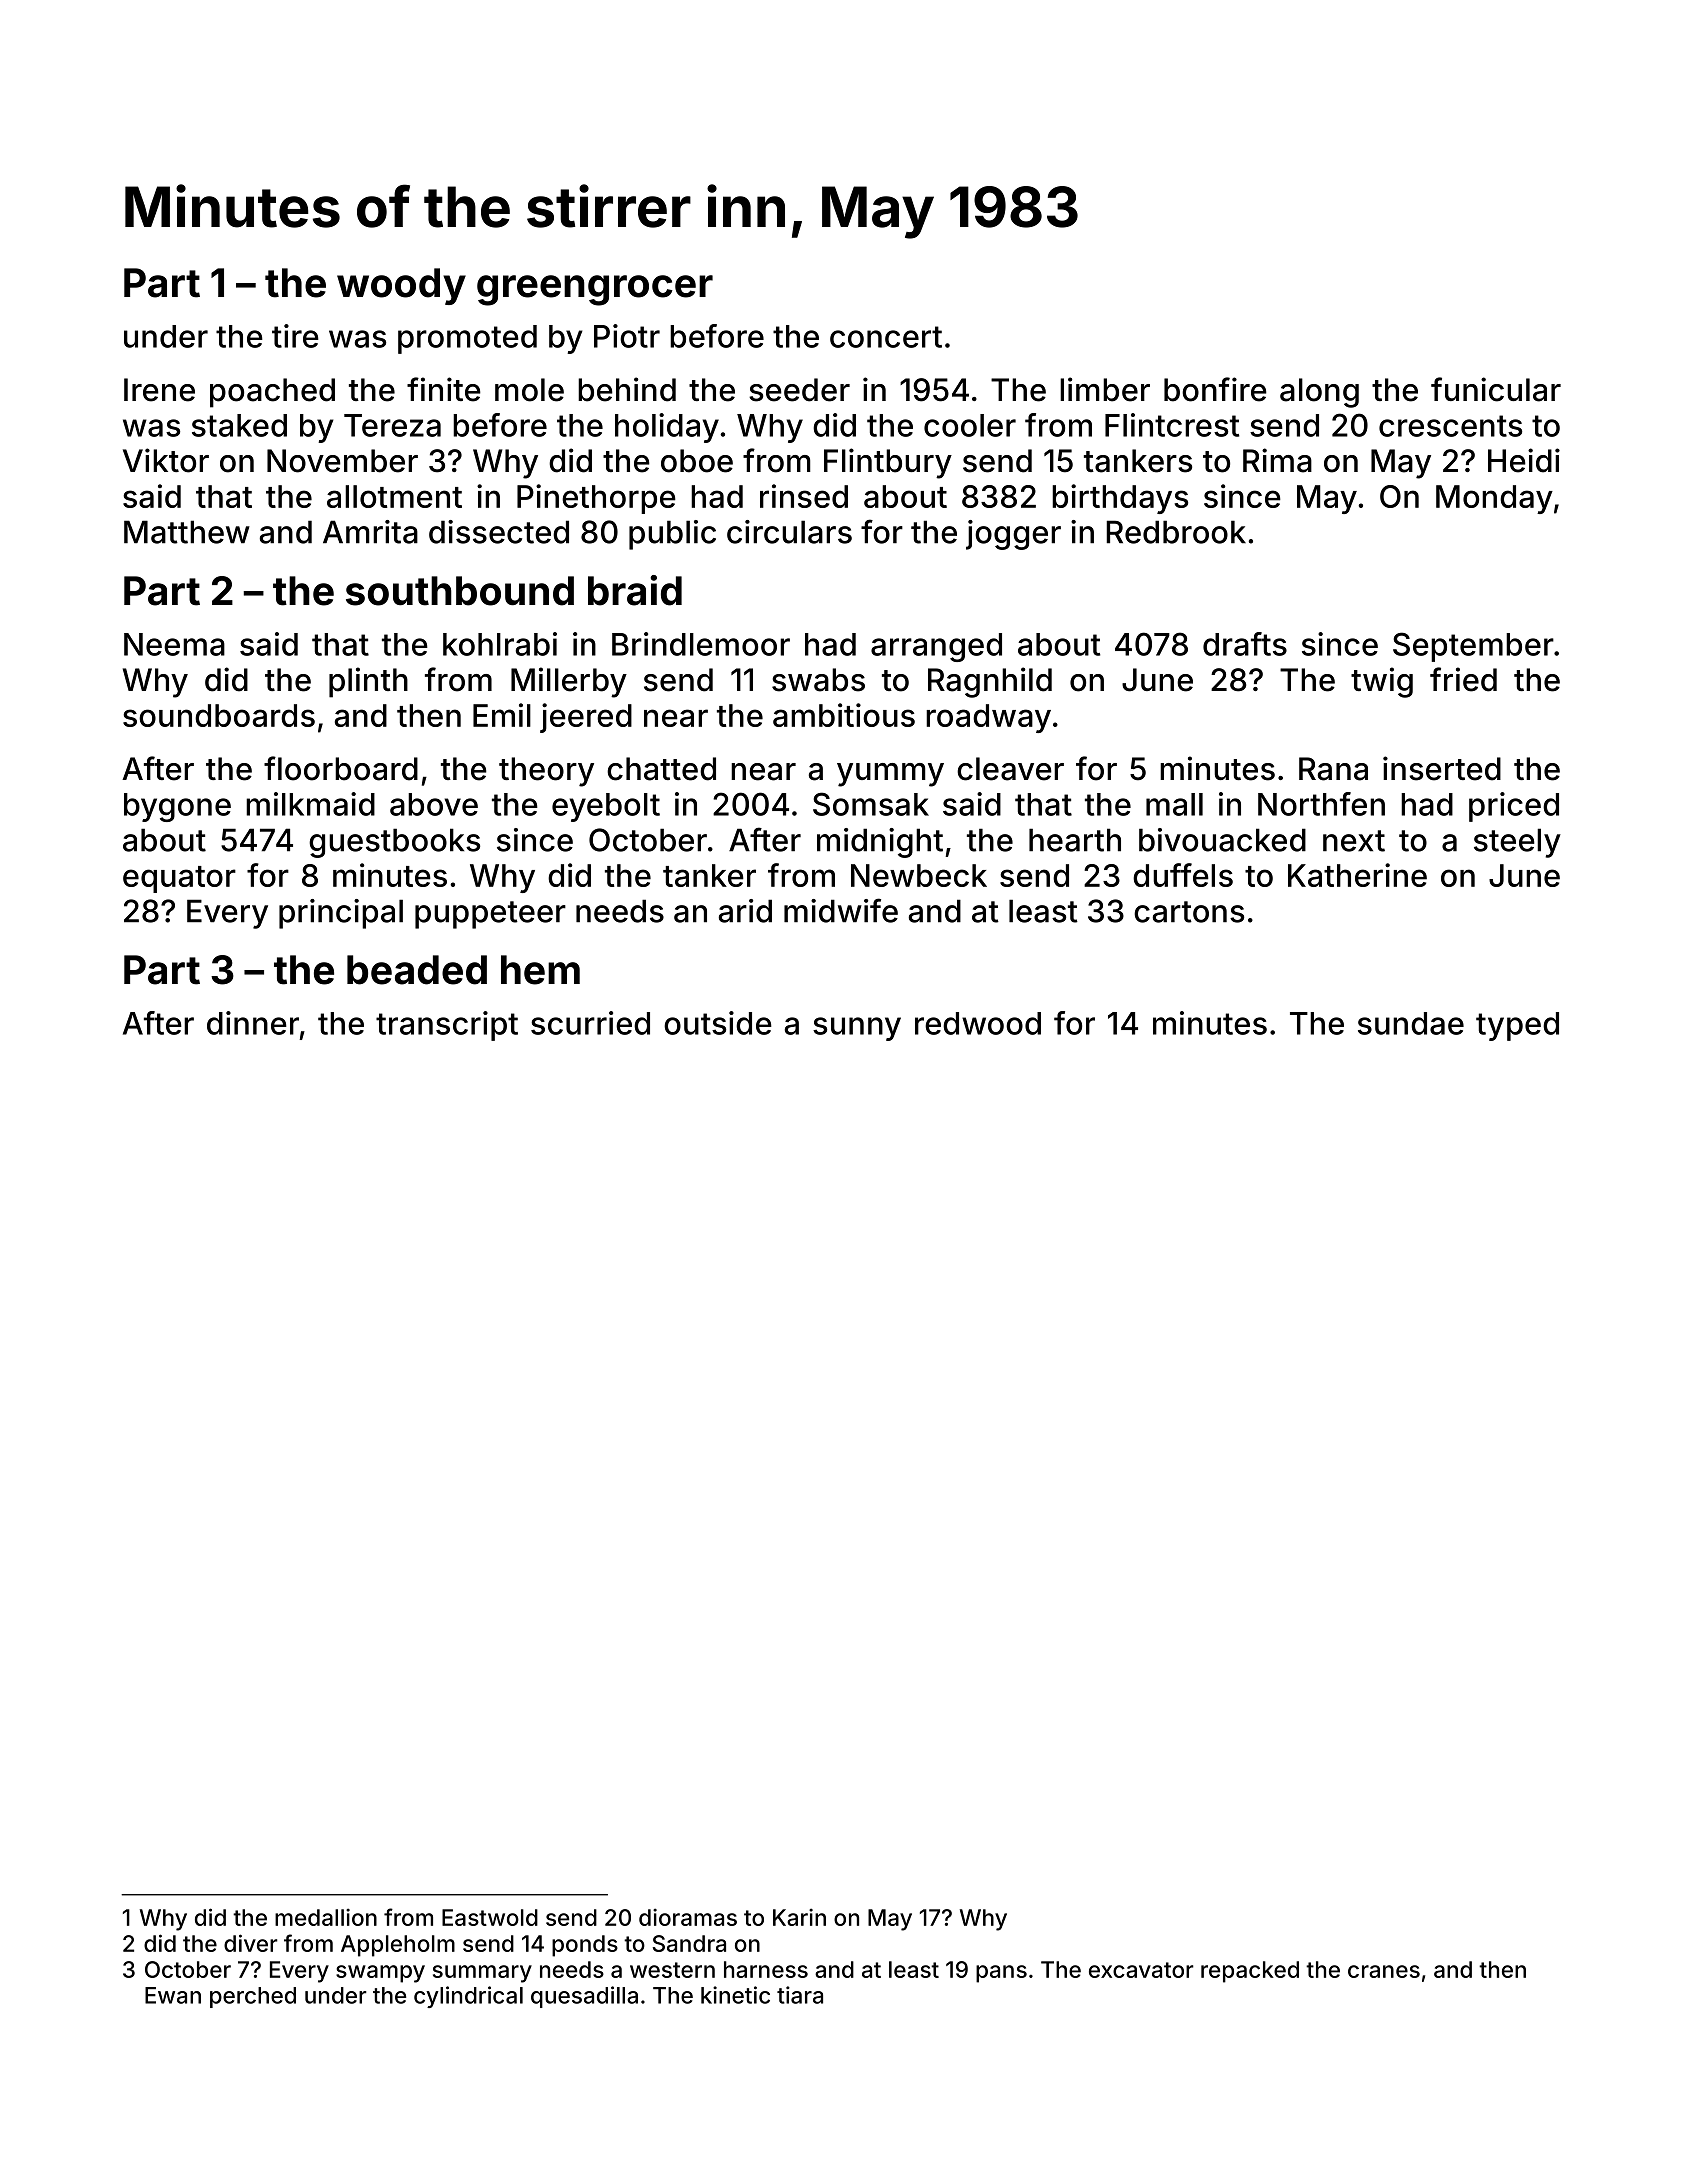  Describe the element at coordinates (735, 1995) in the document. I see `kinetic` at that location.
